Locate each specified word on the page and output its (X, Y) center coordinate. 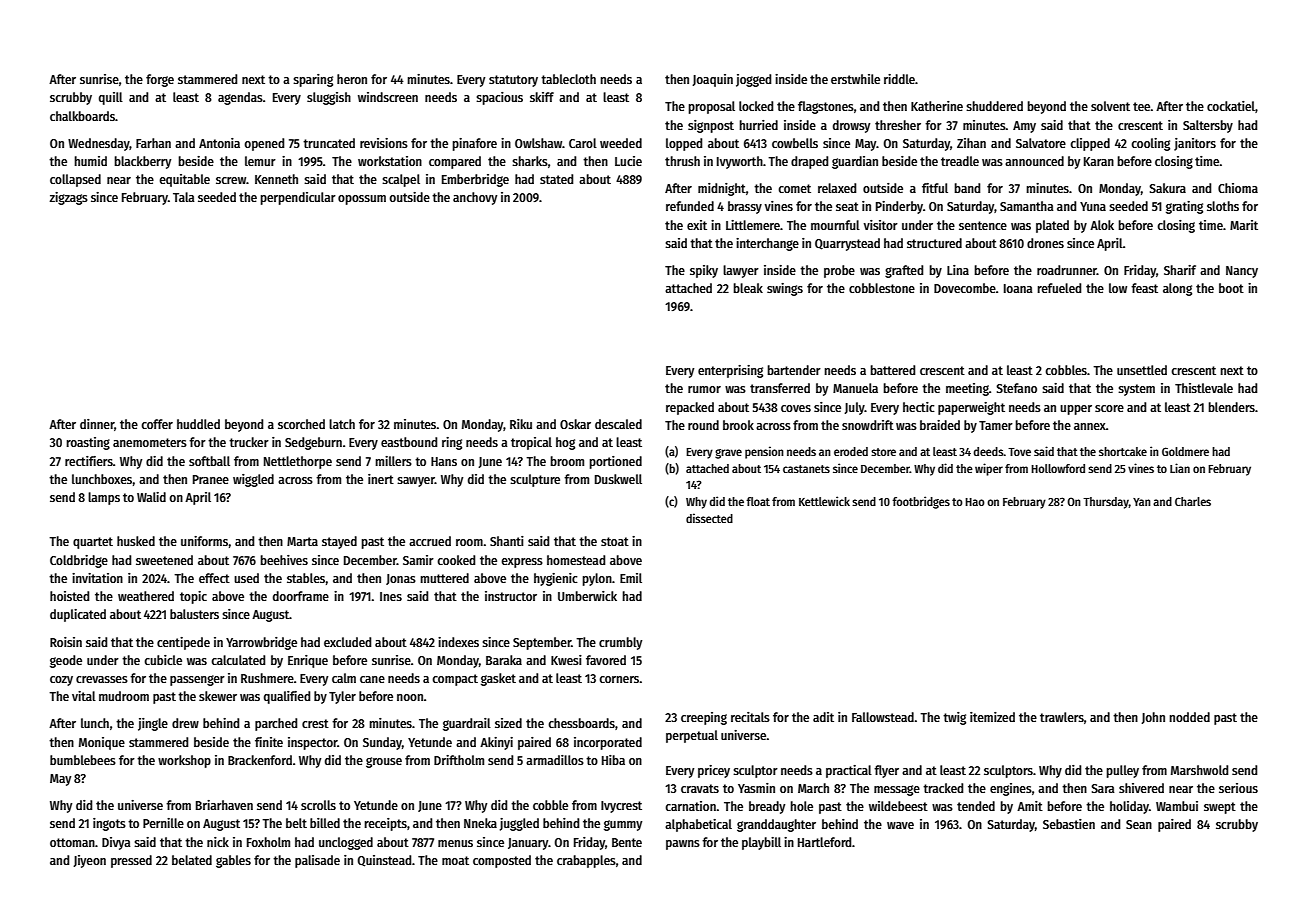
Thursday (1106, 503)
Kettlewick (824, 501)
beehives (284, 560)
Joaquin (712, 80)
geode (66, 661)
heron (352, 79)
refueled (1059, 288)
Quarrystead (847, 244)
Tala (184, 197)
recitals (750, 717)
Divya (116, 843)
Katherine (937, 106)
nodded (1189, 717)
